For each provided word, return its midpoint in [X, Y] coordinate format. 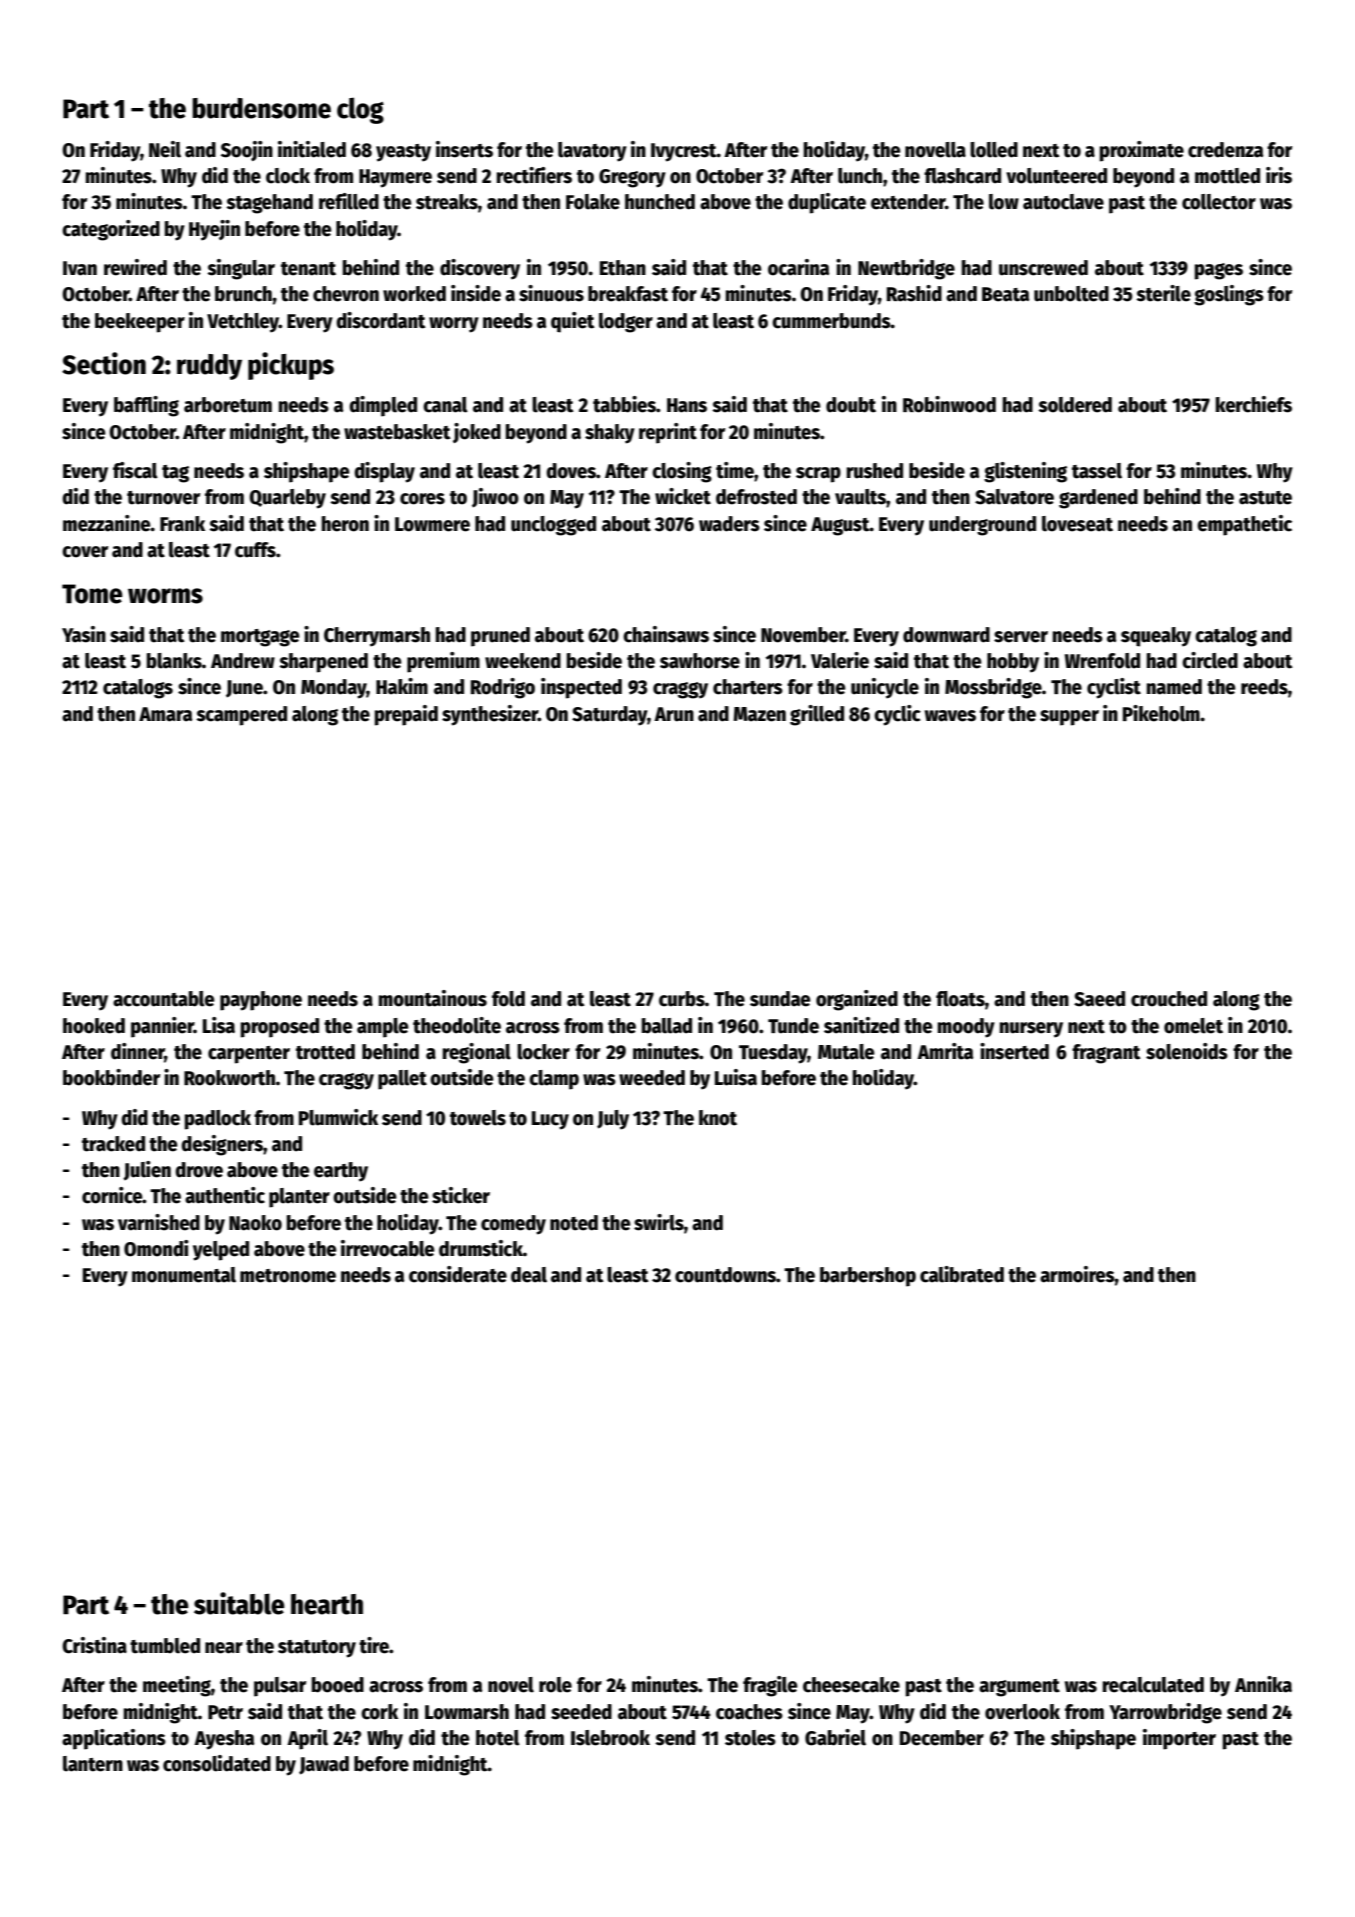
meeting [177, 1686]
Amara [165, 714]
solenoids [1187, 1051]
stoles [750, 1738]
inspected [581, 688]
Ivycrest [684, 152]
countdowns [725, 1275]
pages [1219, 271]
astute [1265, 498]
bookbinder [111, 1077]
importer [1179, 1739]
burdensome [261, 108]
